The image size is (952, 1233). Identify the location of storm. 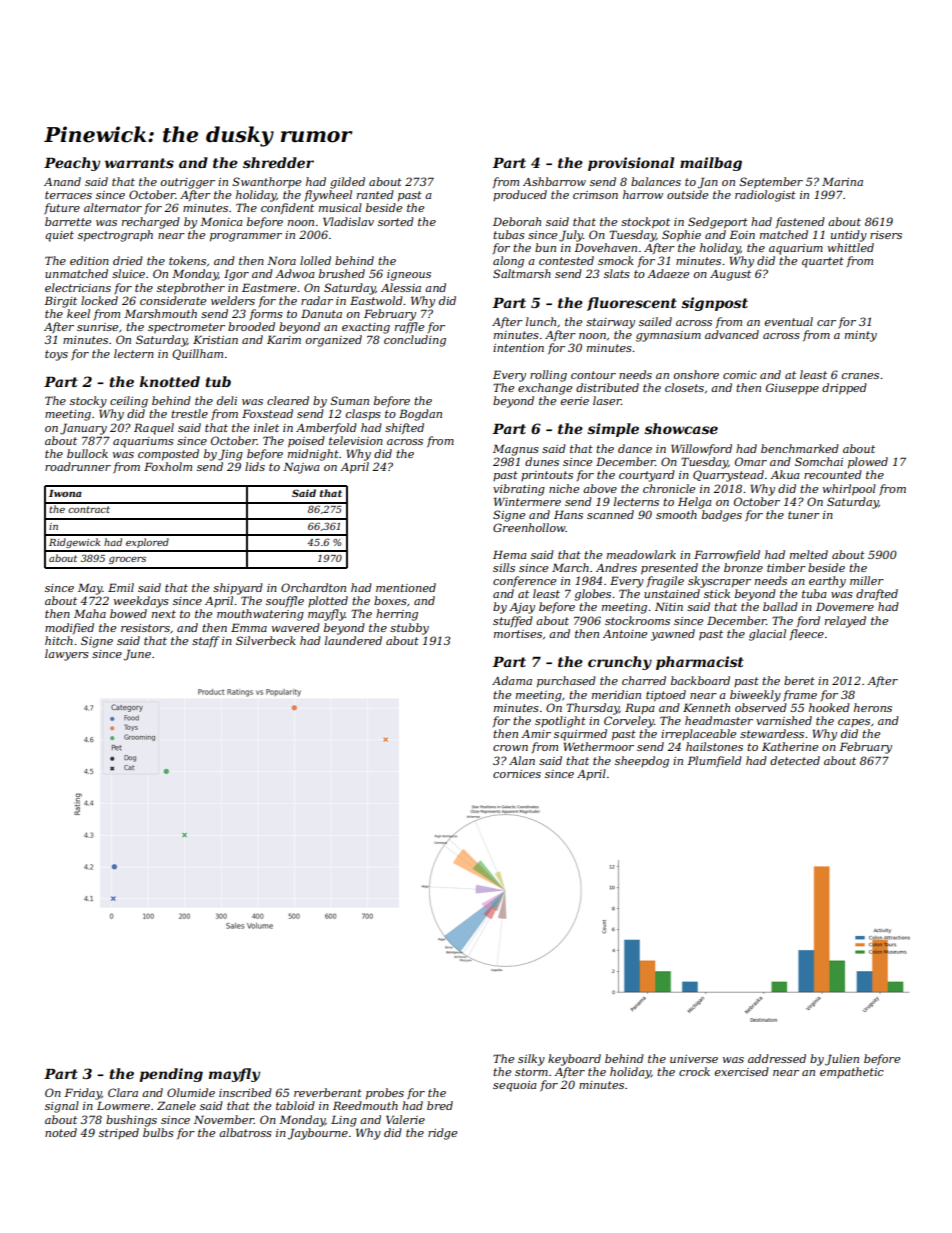
(531, 1072).
